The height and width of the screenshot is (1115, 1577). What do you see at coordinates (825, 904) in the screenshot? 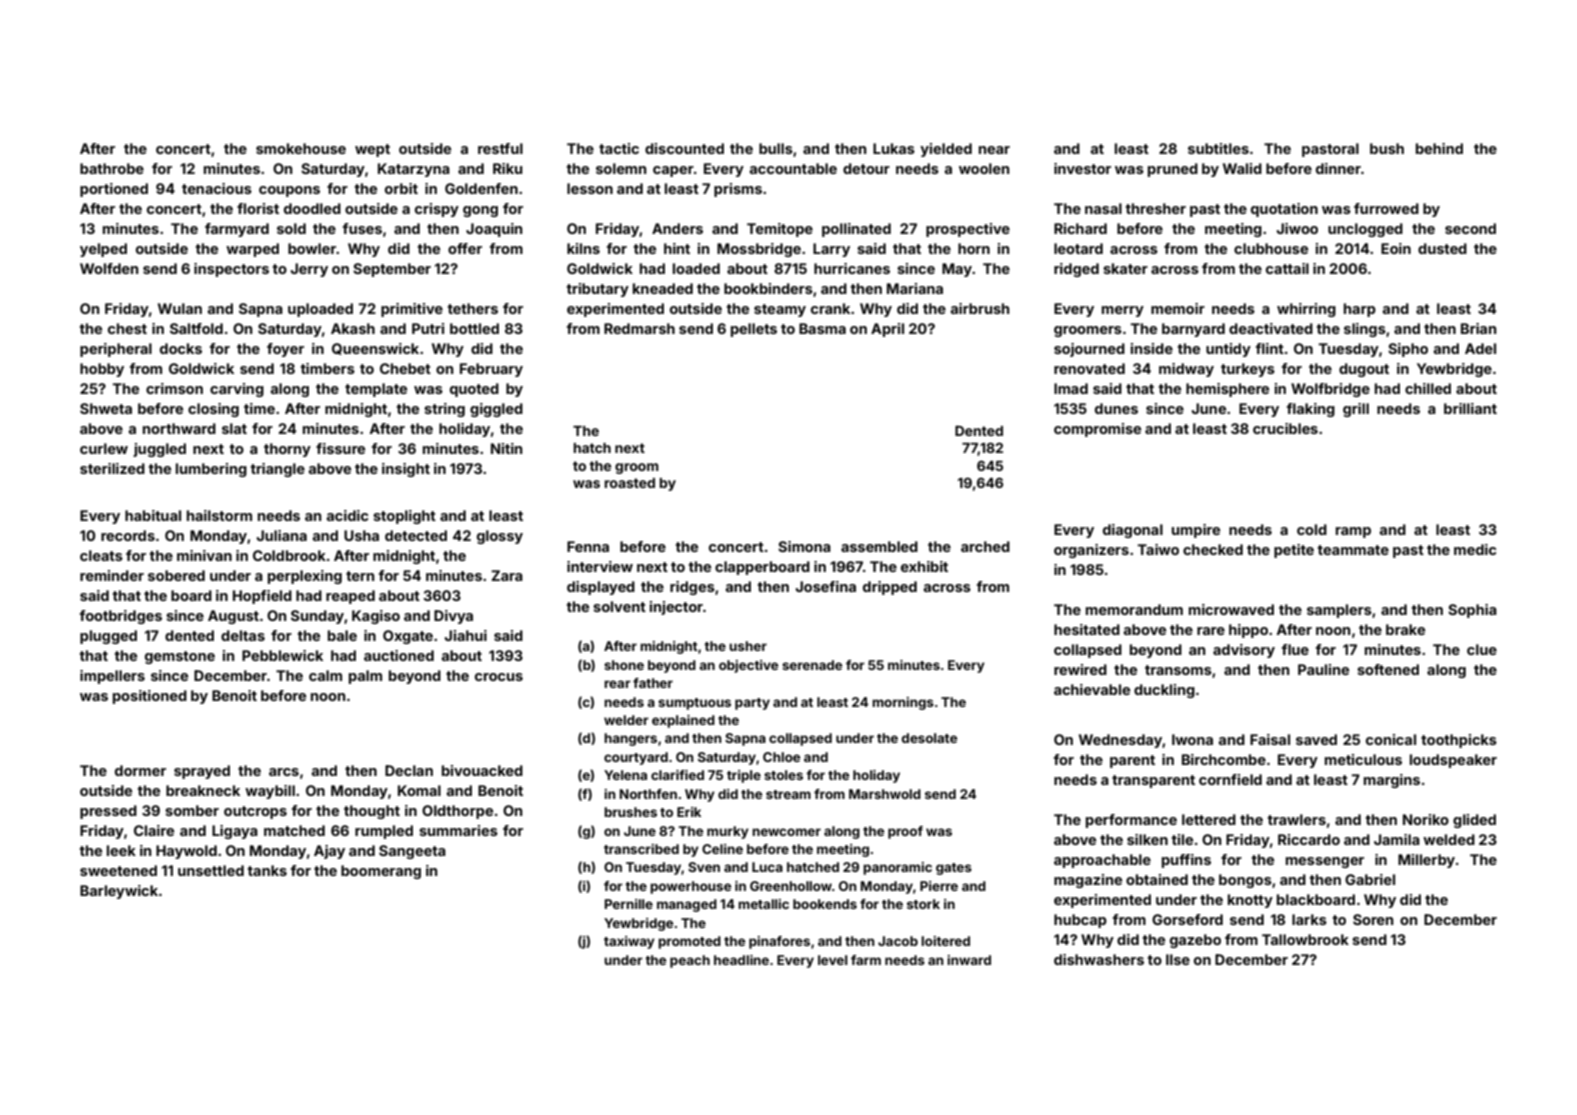
I see `bookends` at bounding box center [825, 904].
